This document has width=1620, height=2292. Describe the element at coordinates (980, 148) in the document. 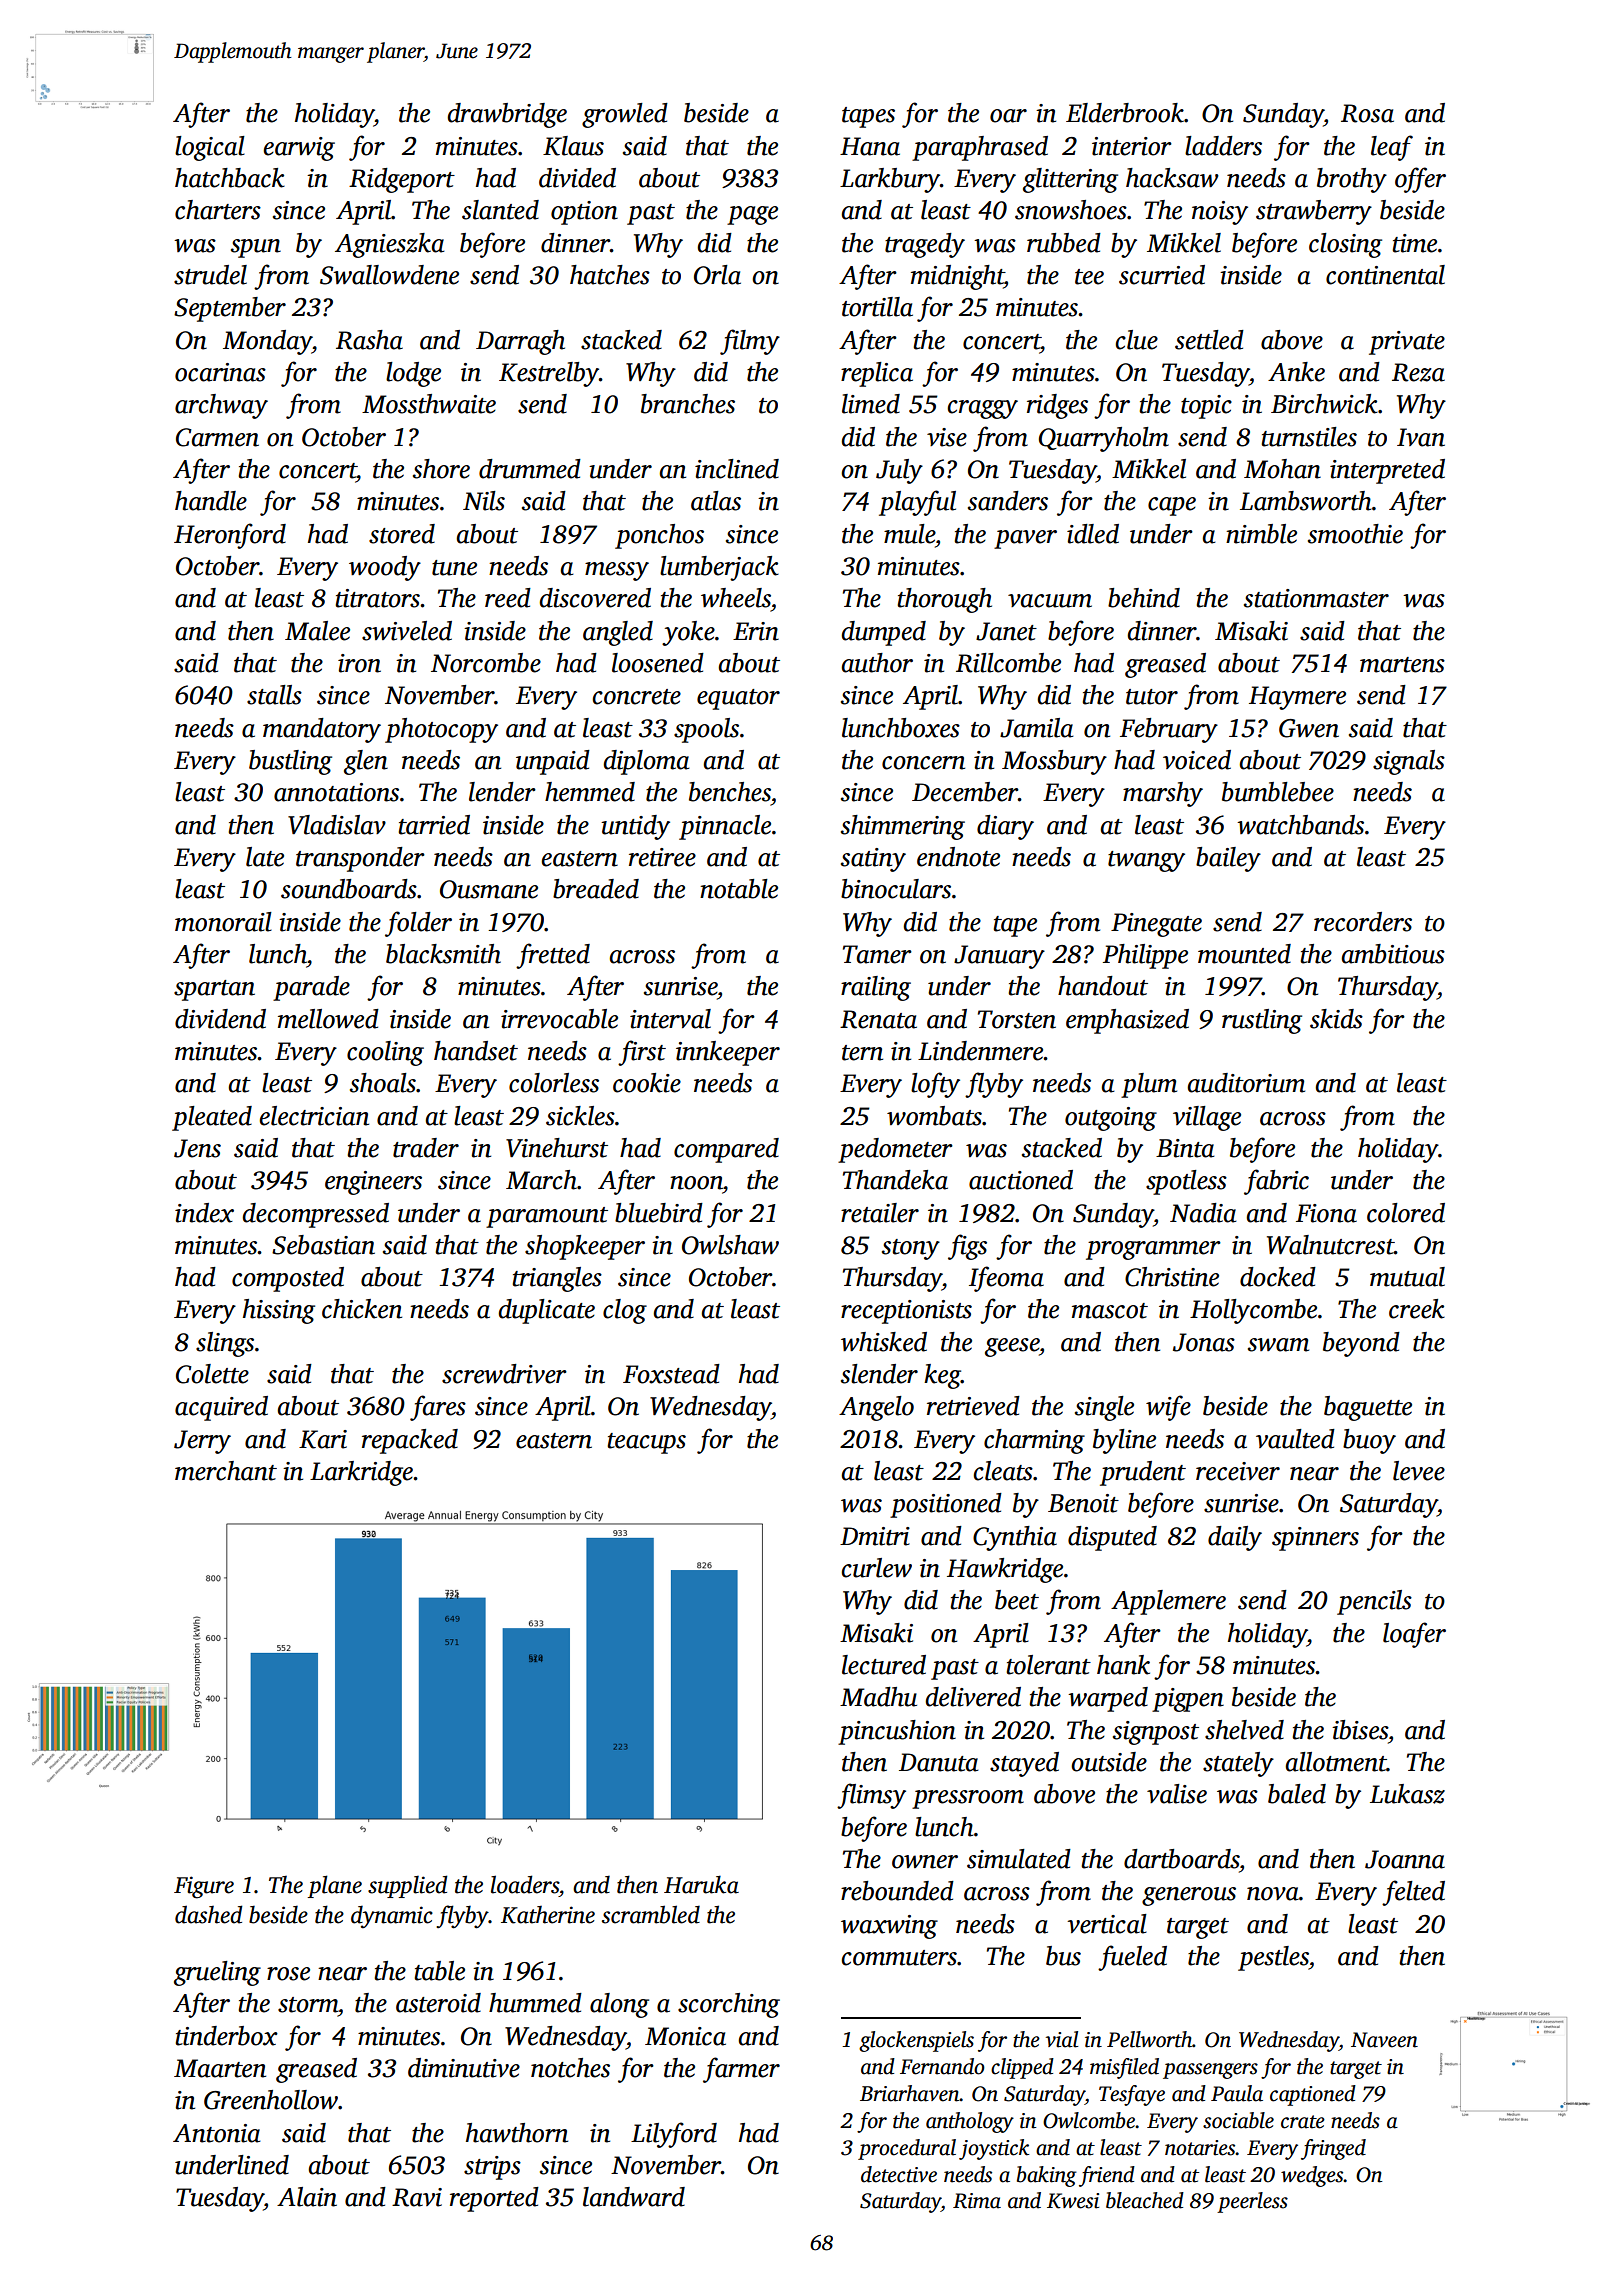

I see `paraphrased` at that location.
